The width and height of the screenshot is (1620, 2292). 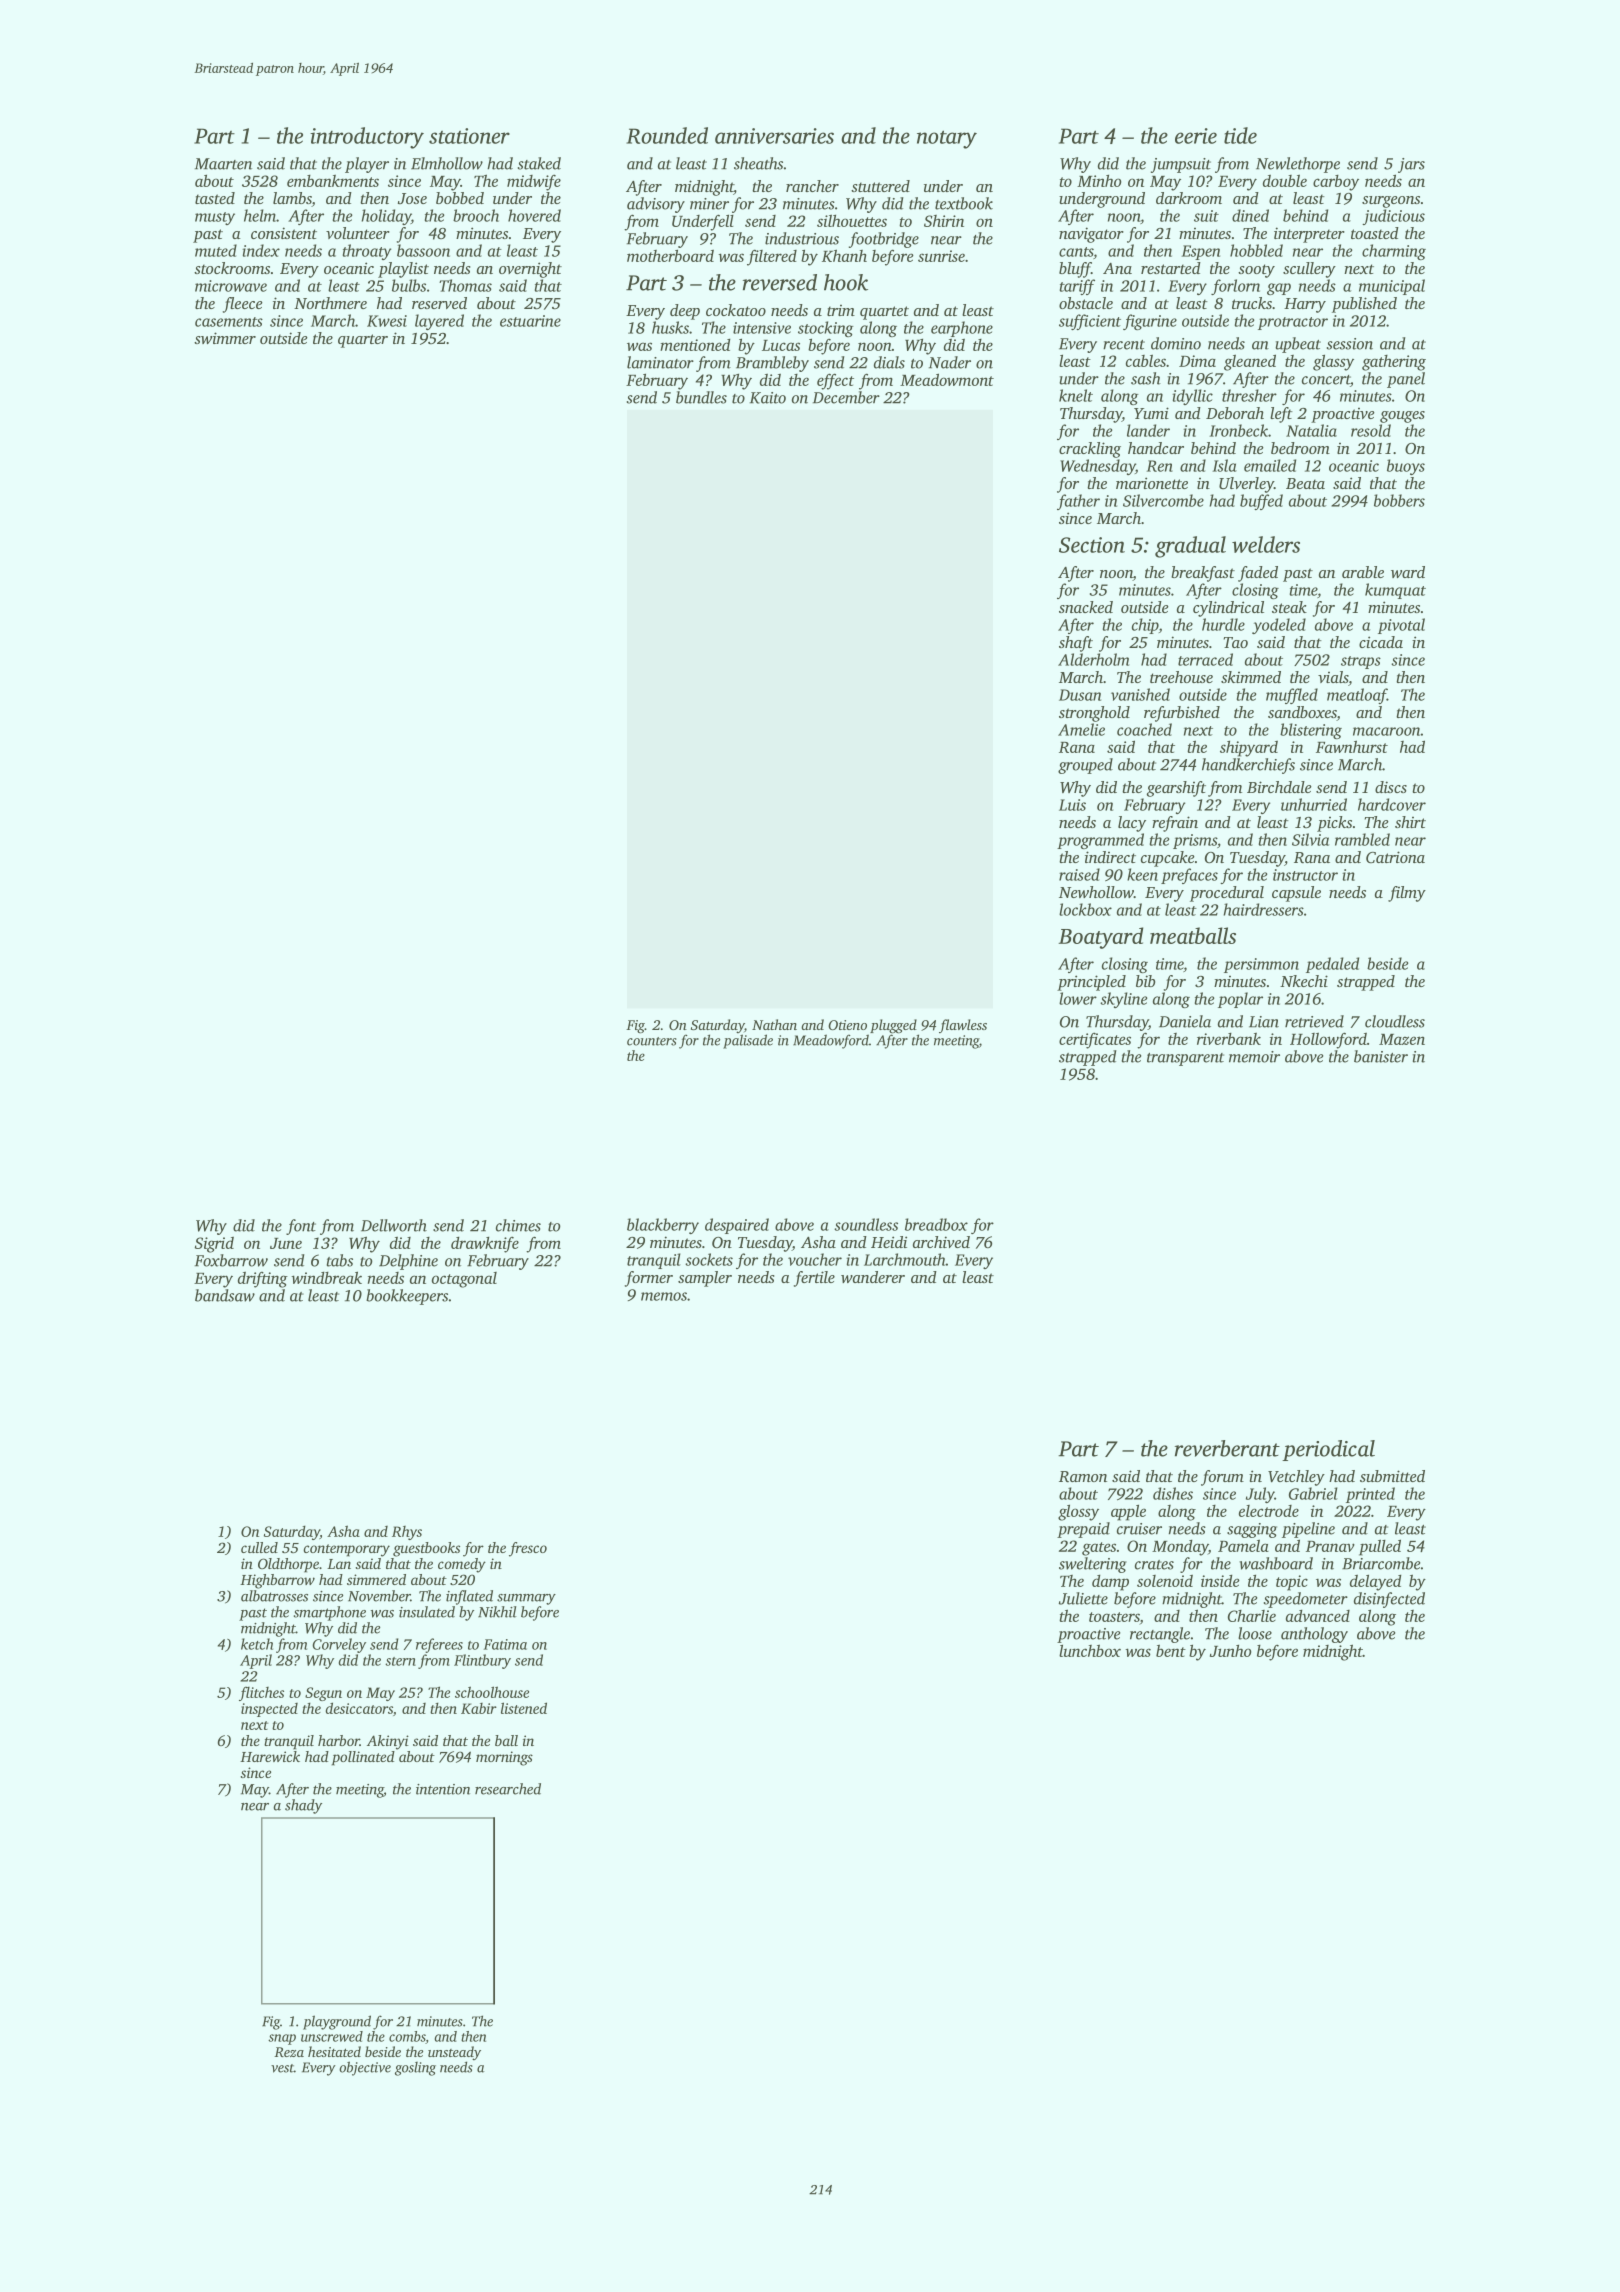 I want to click on tabs, so click(x=340, y=1260).
